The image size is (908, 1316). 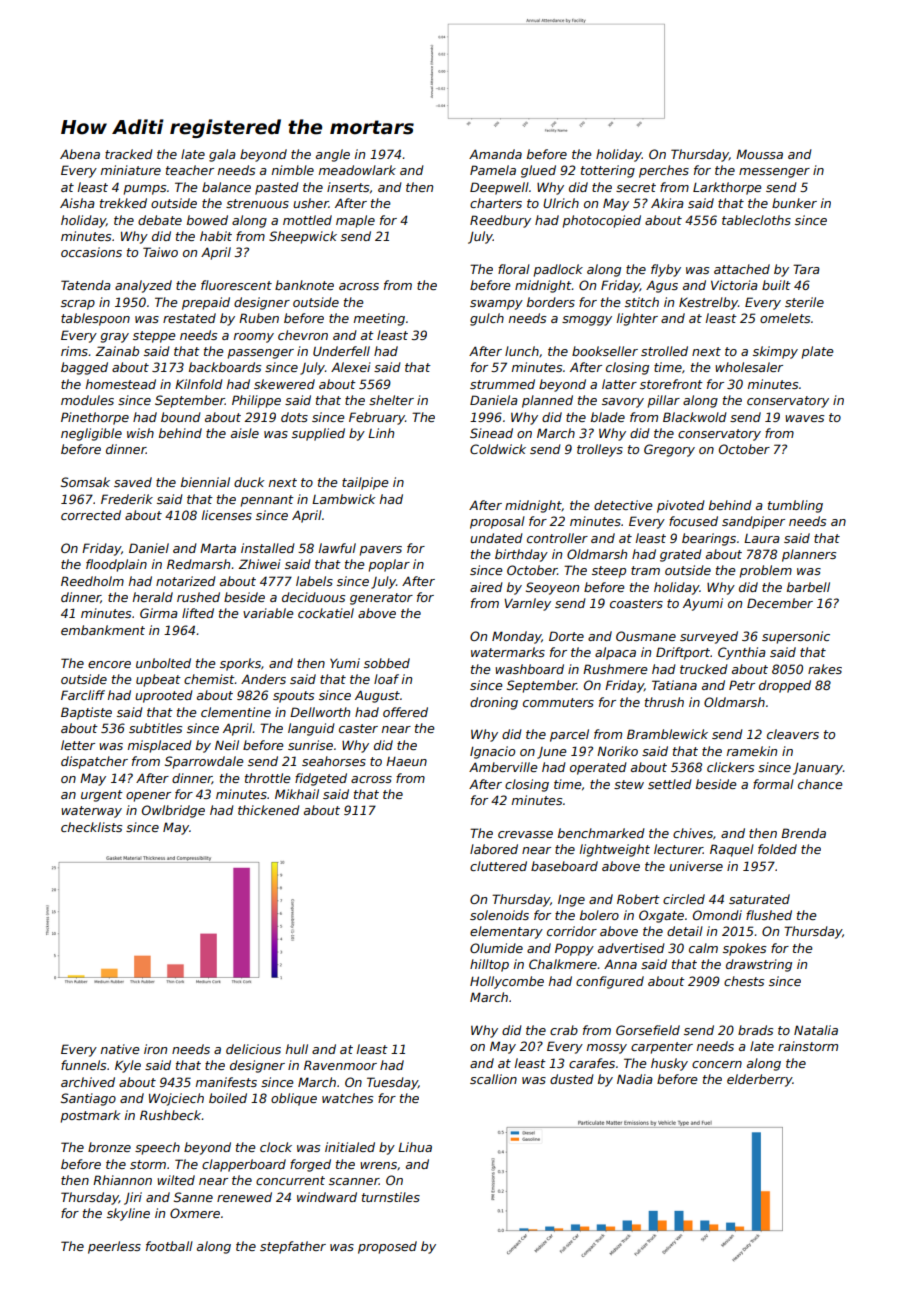 I want to click on elderberry, so click(x=759, y=1080).
